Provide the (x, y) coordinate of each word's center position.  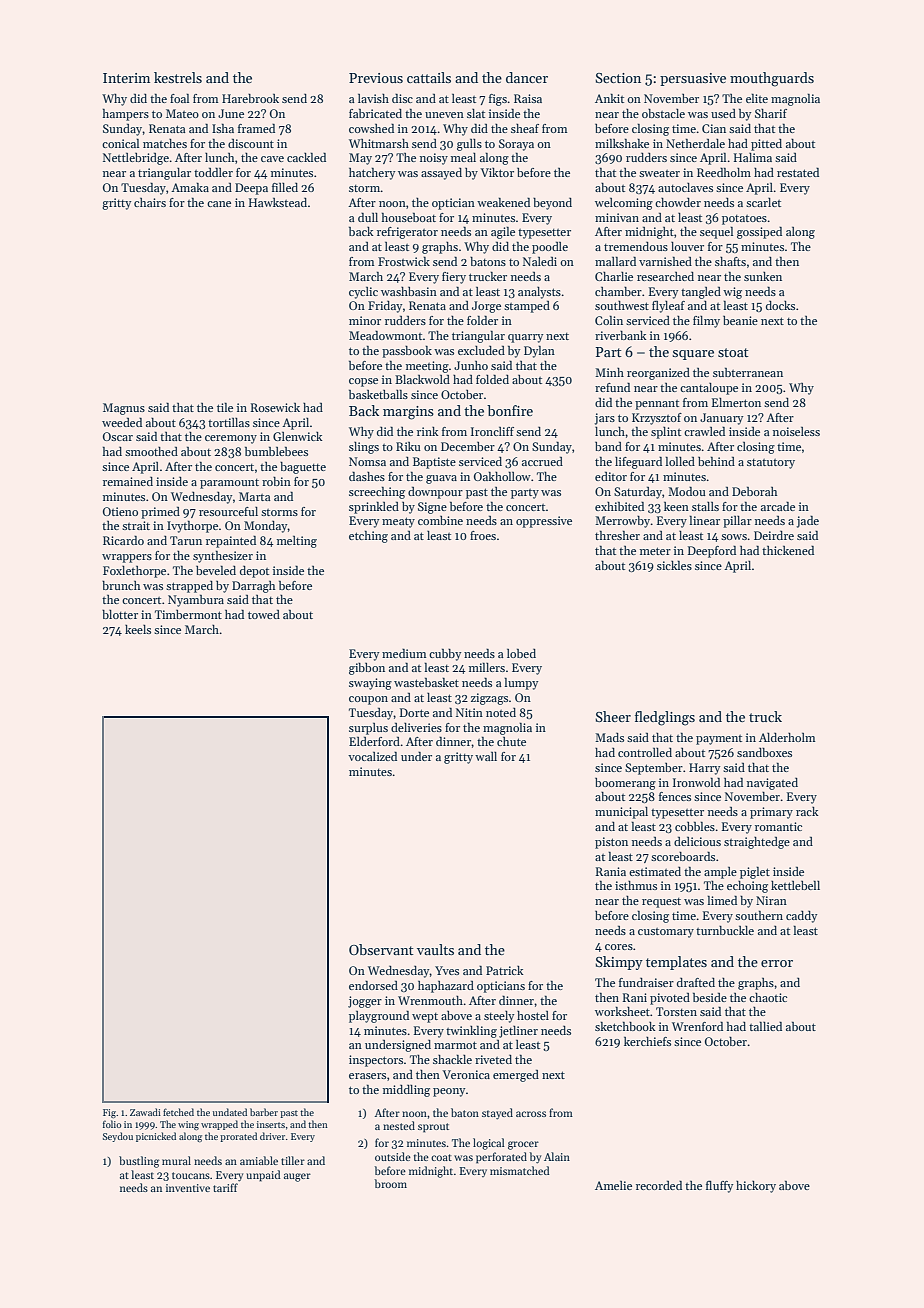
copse (363, 382)
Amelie (613, 1185)
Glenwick (298, 436)
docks (780, 305)
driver (272, 1136)
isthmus (636, 885)
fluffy (719, 1186)
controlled (645, 752)
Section (618, 78)
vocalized (372, 756)
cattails (429, 77)
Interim (126, 78)
